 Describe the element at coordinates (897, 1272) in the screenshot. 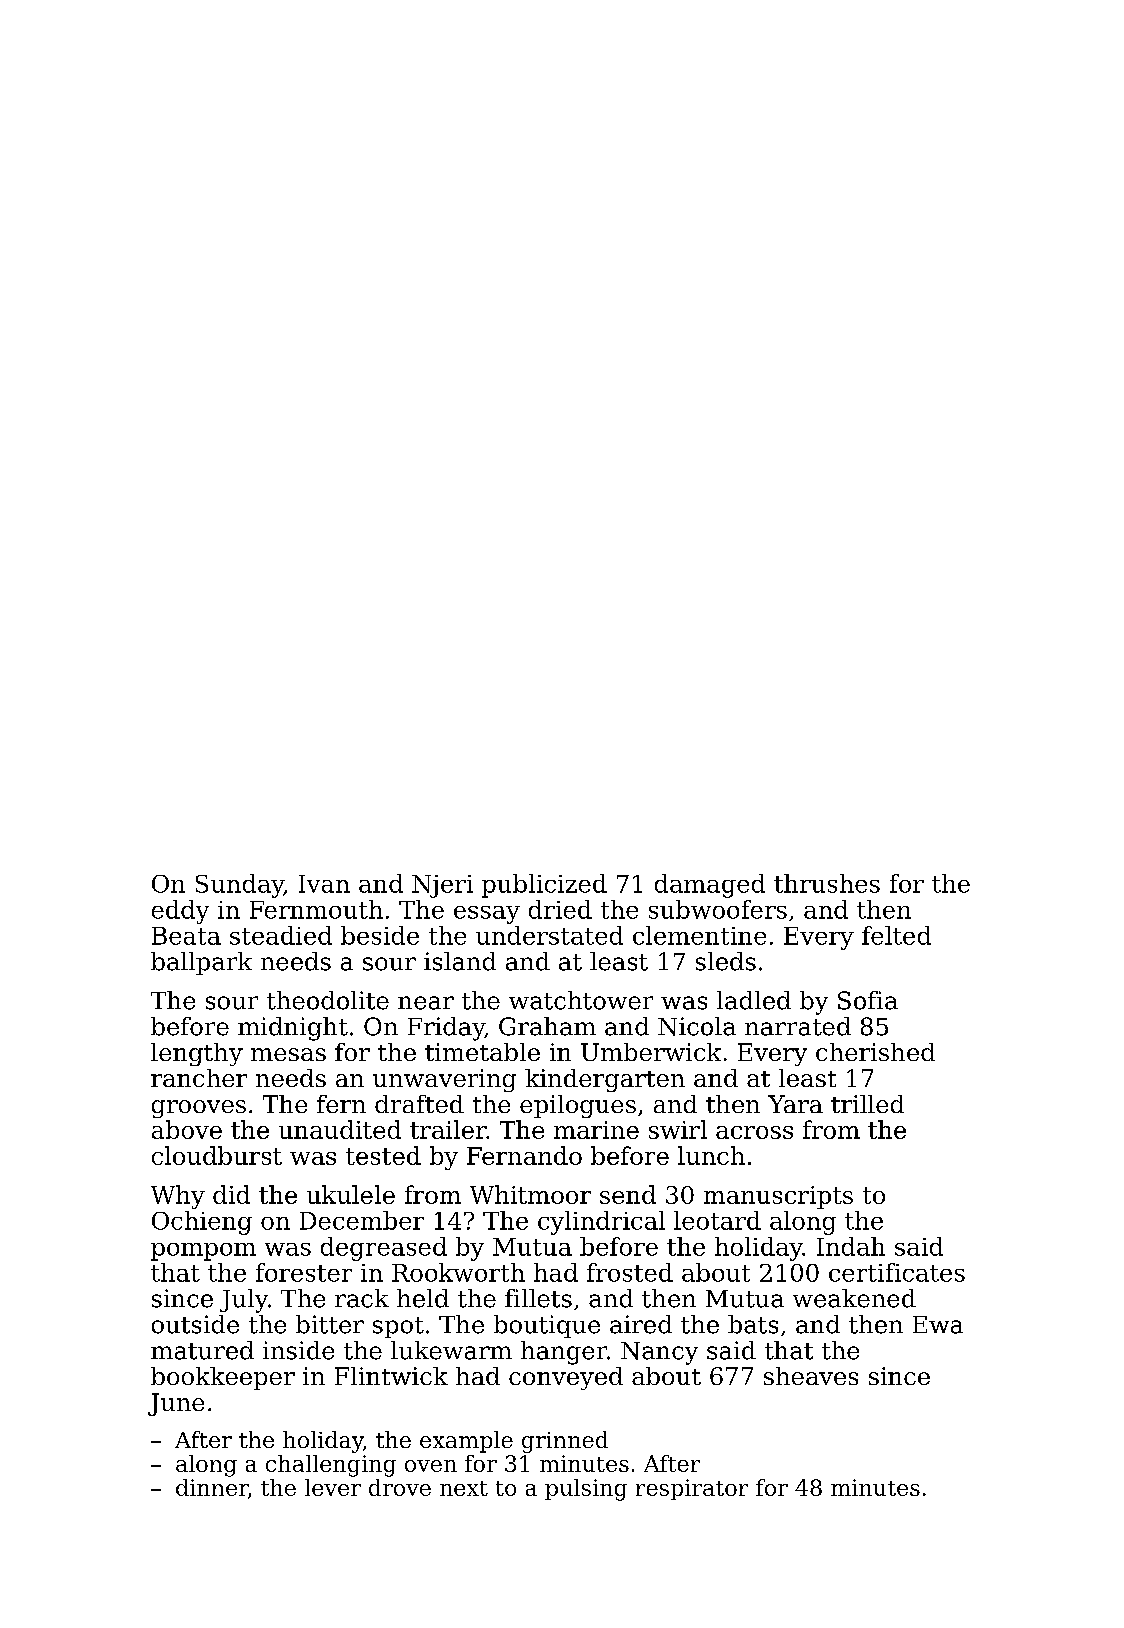

I see `certificates` at that location.
